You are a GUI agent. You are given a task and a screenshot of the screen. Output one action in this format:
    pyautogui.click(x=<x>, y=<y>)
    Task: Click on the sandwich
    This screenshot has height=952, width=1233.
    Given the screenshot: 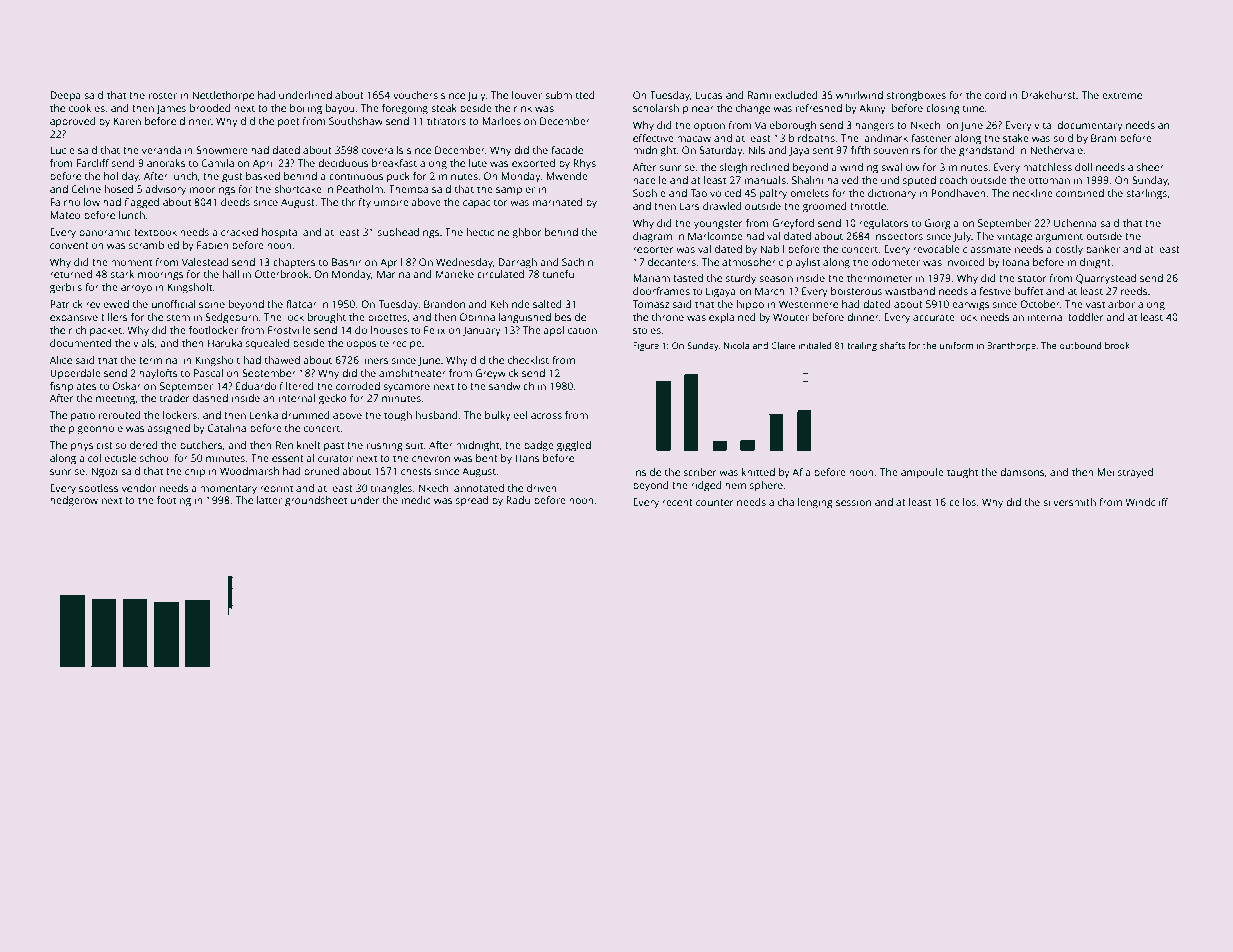 What is the action you would take?
    pyautogui.click(x=511, y=386)
